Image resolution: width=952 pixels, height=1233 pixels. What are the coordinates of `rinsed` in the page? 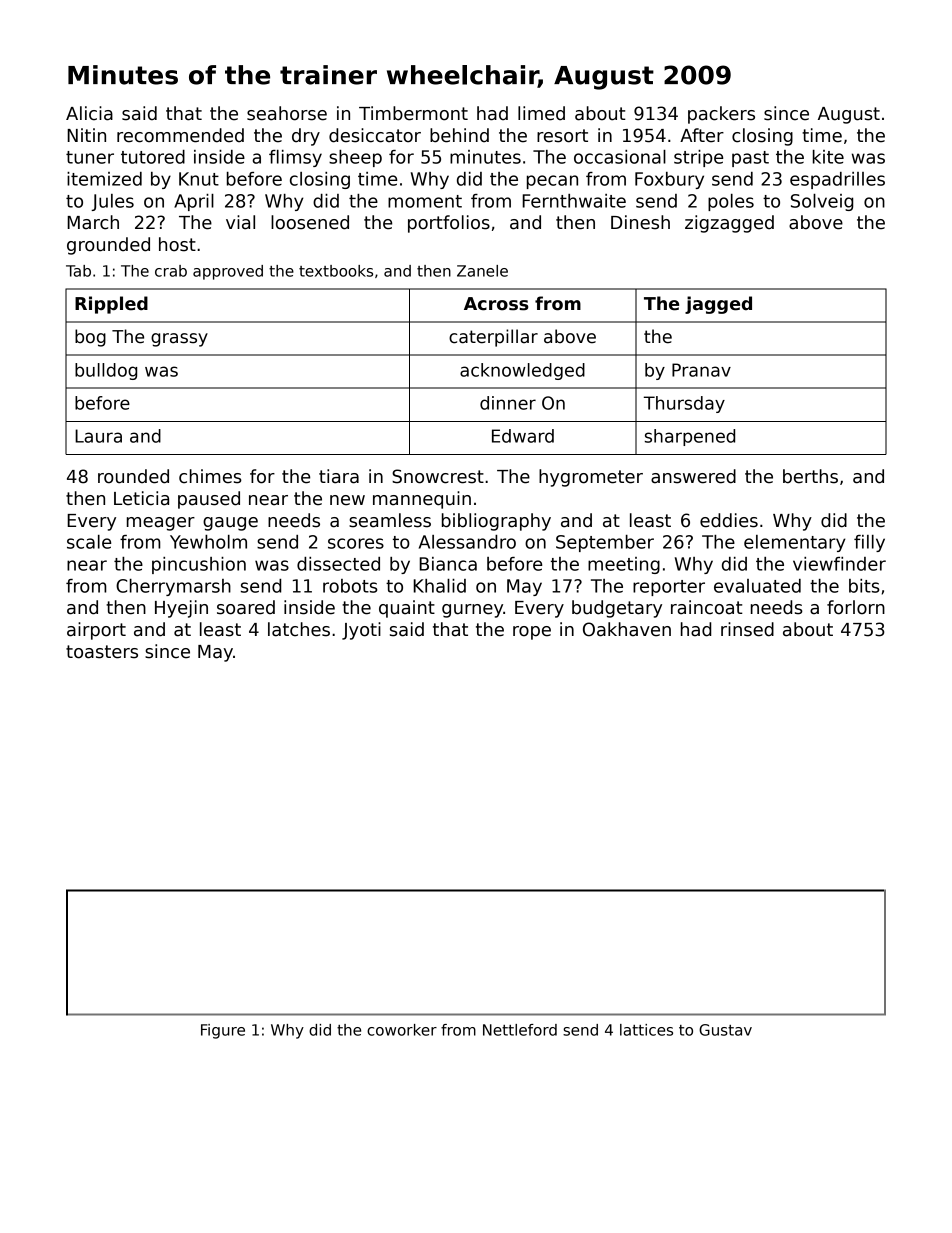 It's located at (747, 629).
